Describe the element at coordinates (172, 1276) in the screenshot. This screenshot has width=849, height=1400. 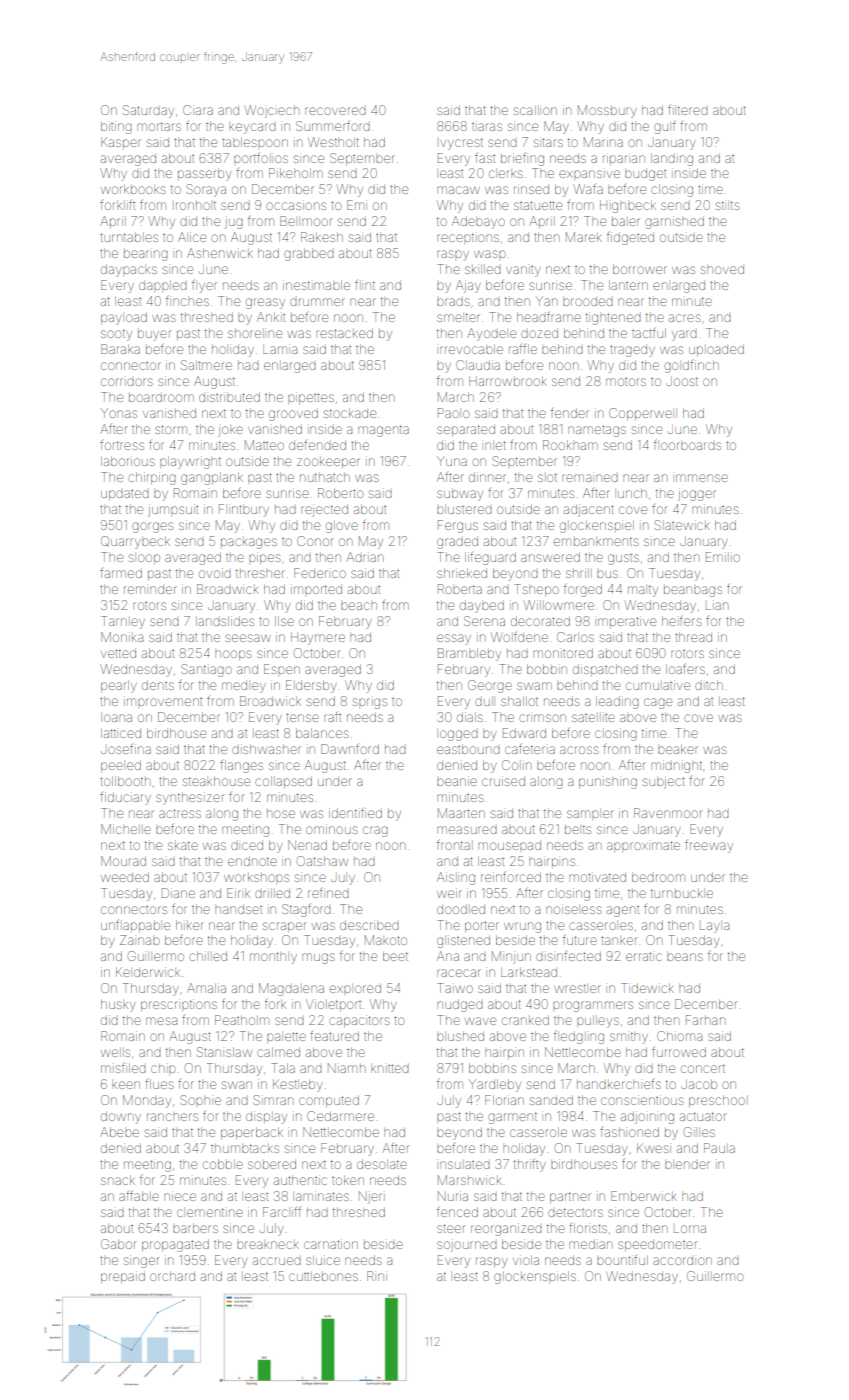
I see `orchard` at that location.
